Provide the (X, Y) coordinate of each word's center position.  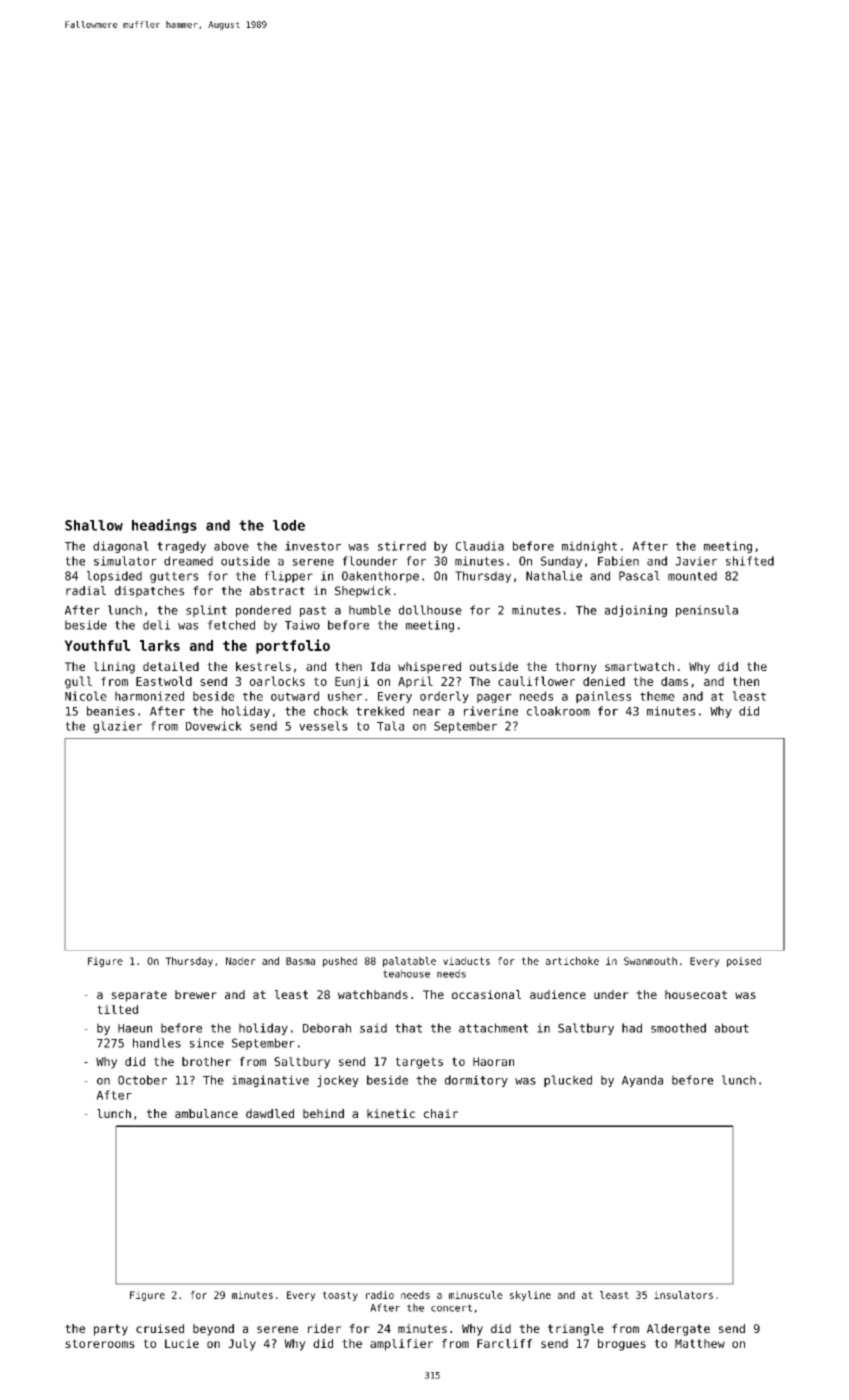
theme (657, 696)
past (313, 611)
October (142, 1080)
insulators (683, 1295)
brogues (622, 1345)
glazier (117, 727)
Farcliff (504, 1343)
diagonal (121, 547)
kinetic (391, 1113)
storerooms (100, 1343)
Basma (300, 961)
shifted (750, 561)
